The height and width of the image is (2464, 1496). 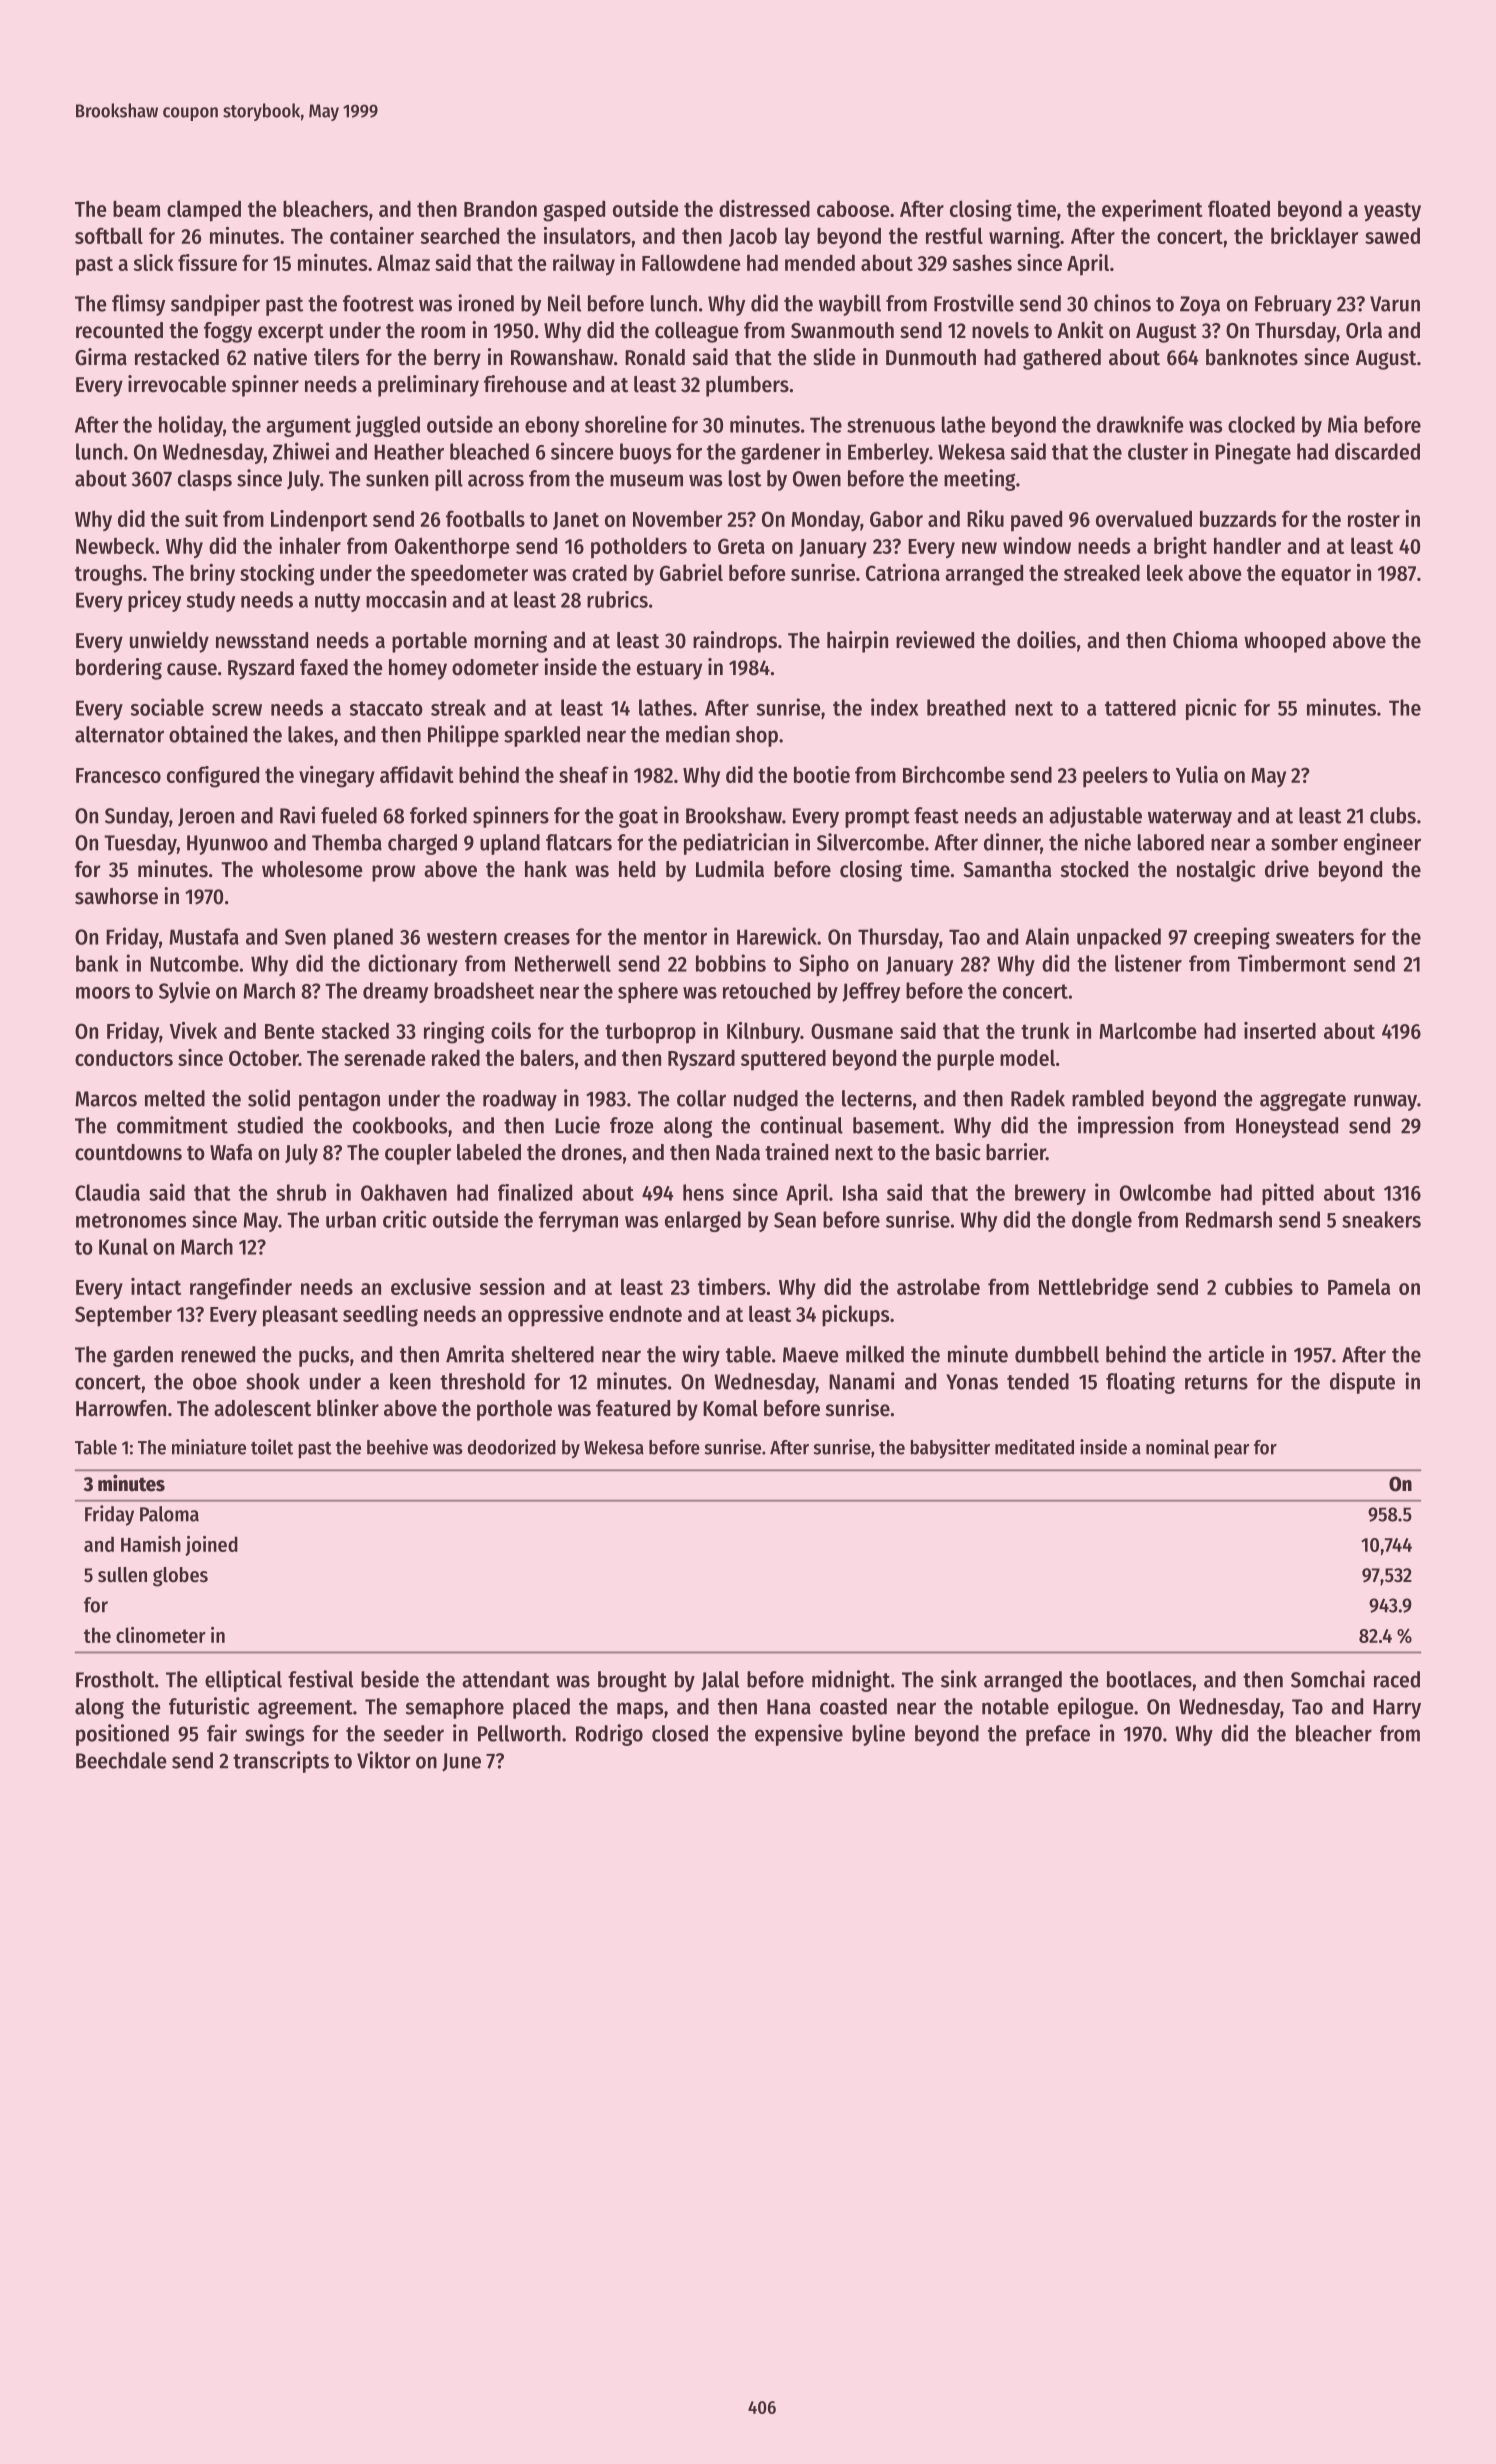 I want to click on Catriona, so click(x=903, y=572).
